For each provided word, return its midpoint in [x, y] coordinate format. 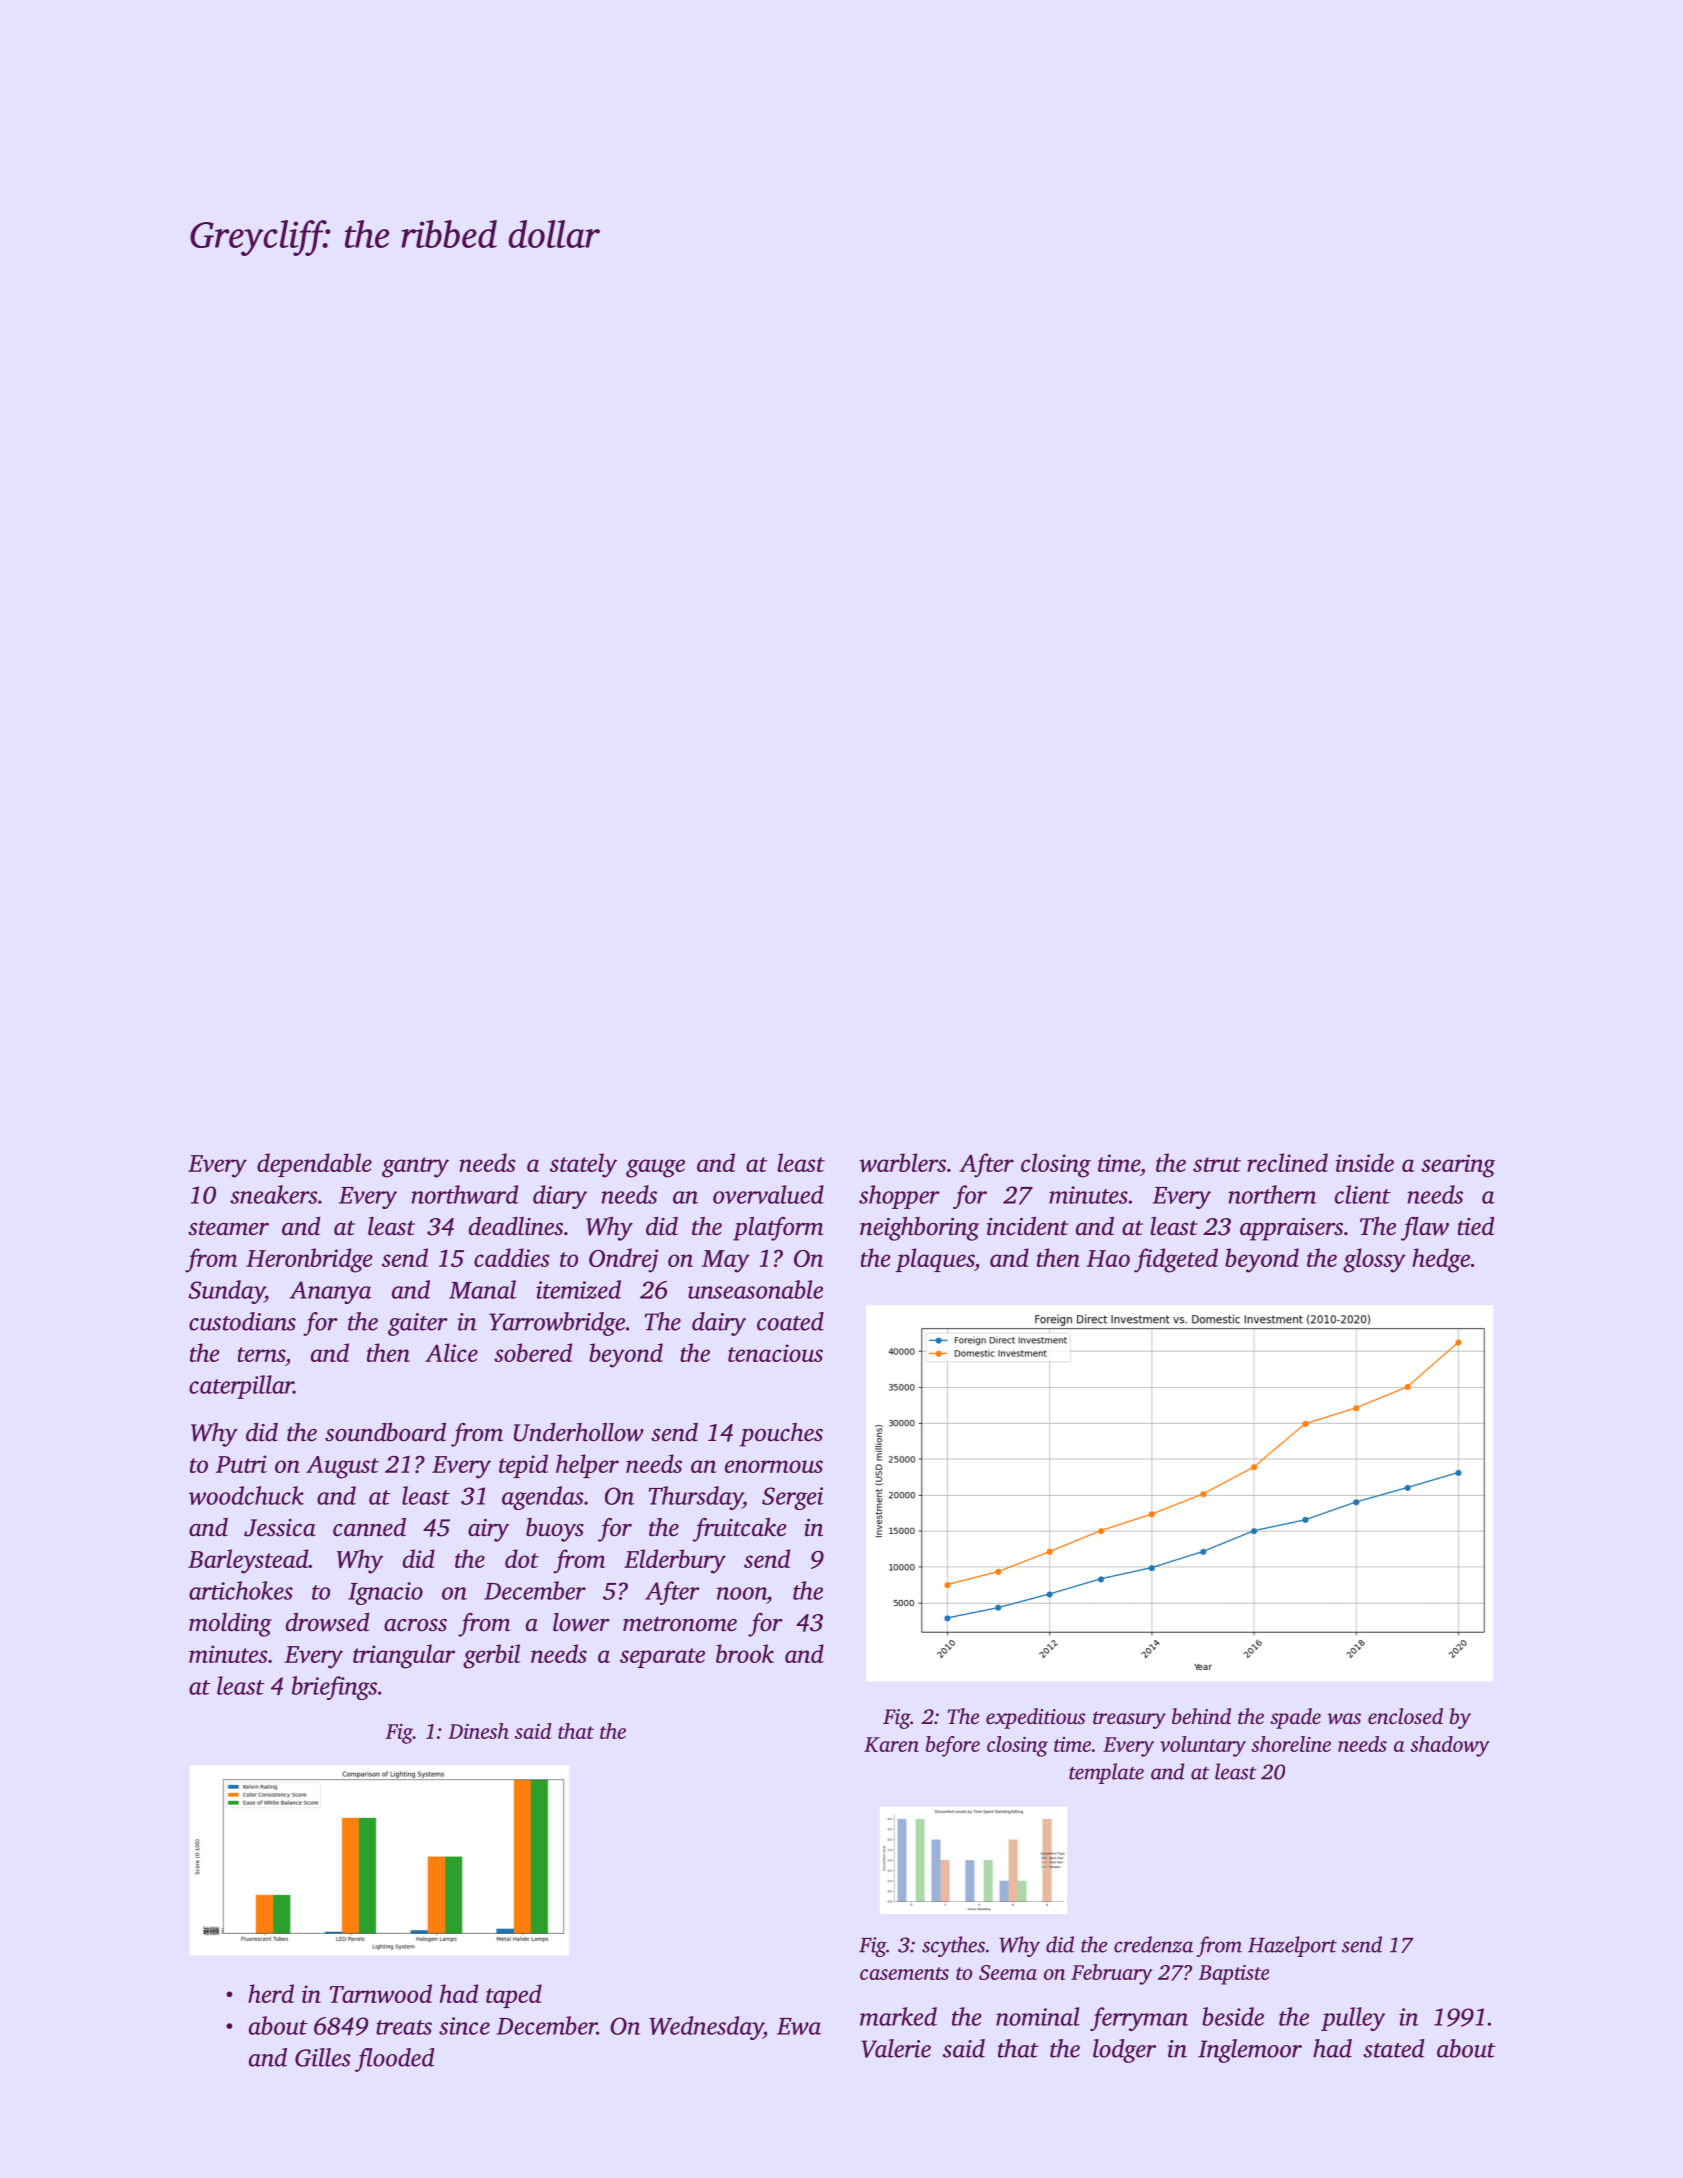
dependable [314, 1165]
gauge [655, 1168]
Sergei [792, 1498]
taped [514, 1996]
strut [1217, 1164]
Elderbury [675, 1561]
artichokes [241, 1590]
